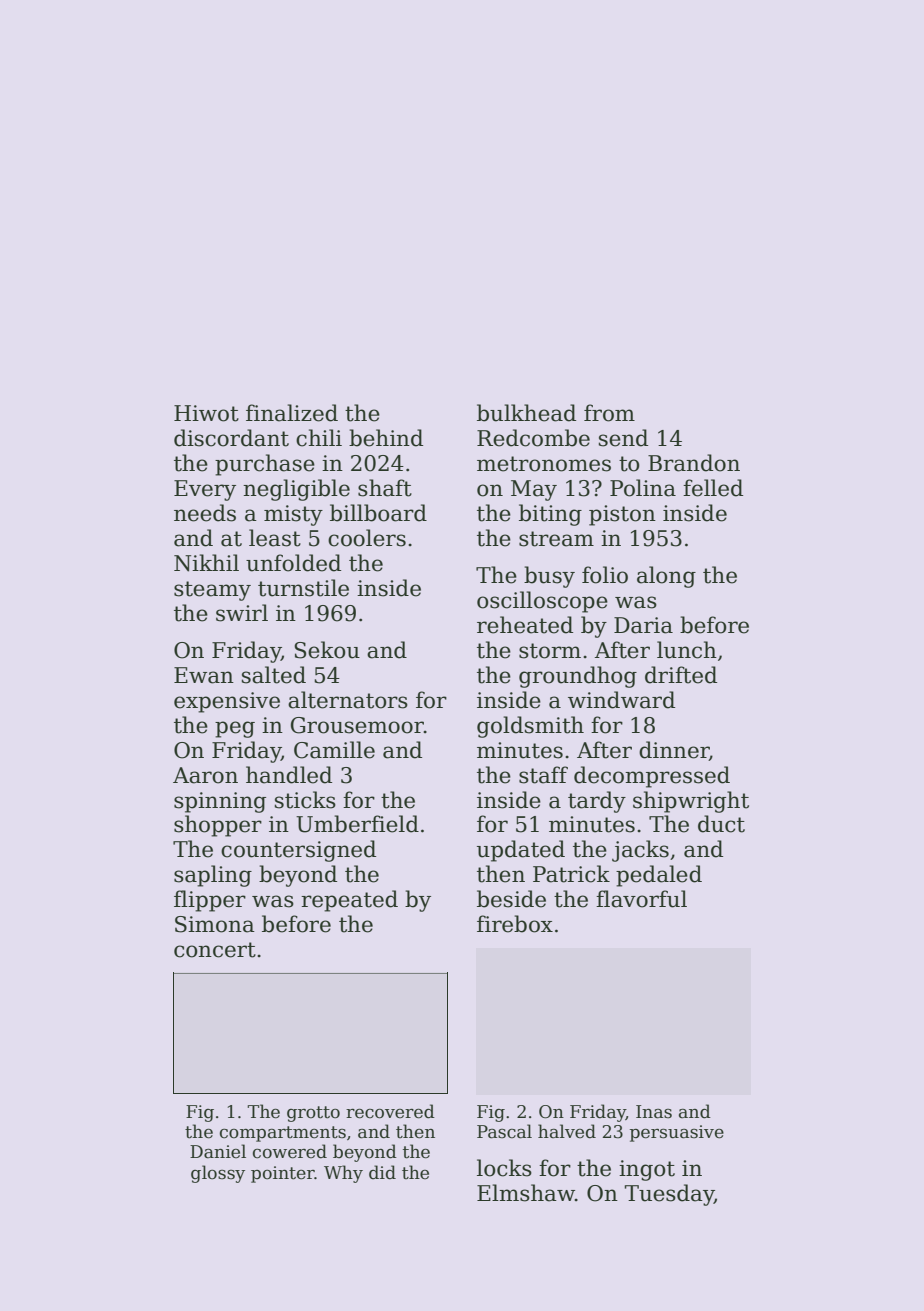 The image size is (924, 1311). Describe the element at coordinates (218, 1151) in the screenshot. I see `Daniel` at that location.
